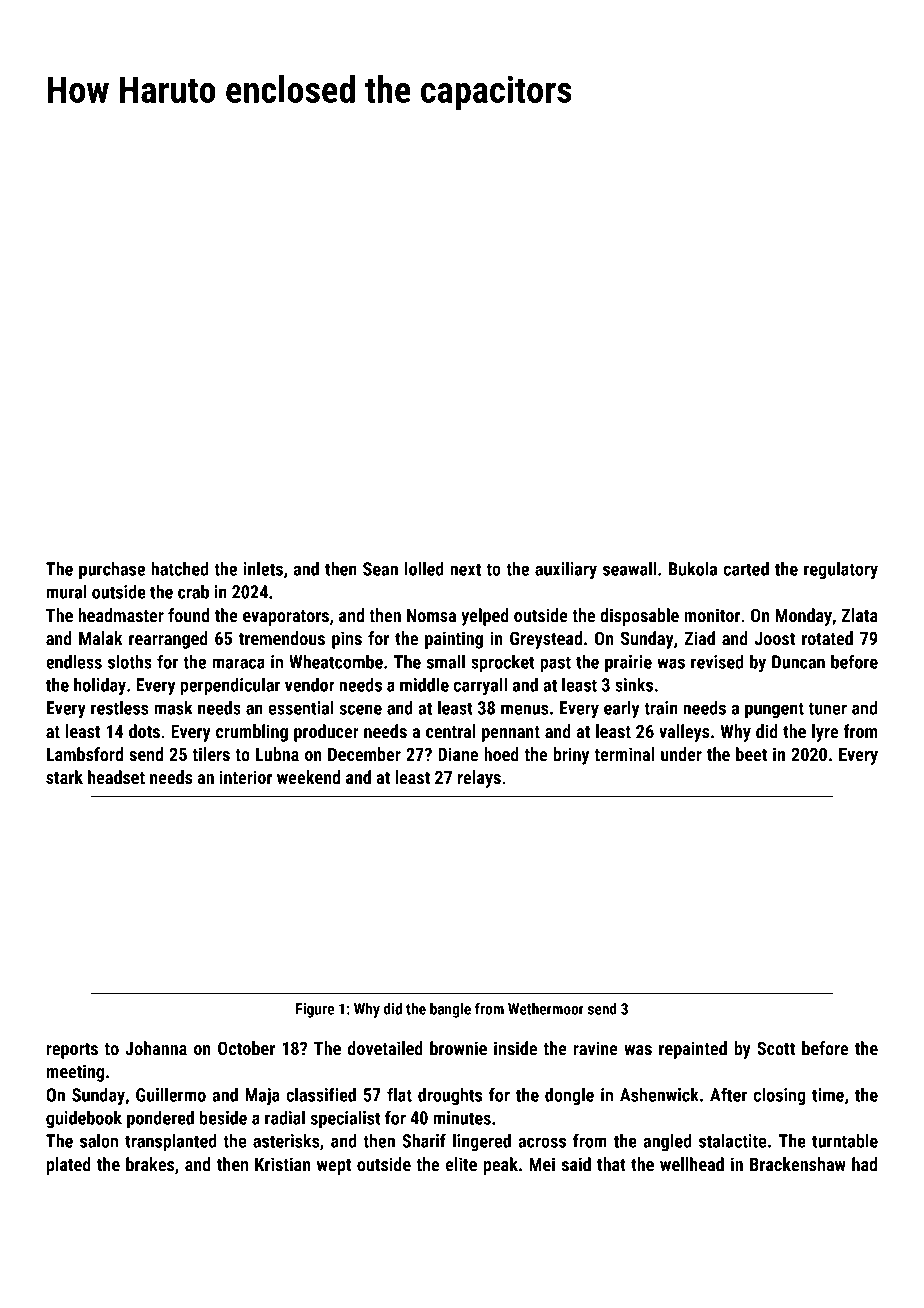  Describe the element at coordinates (569, 1096) in the screenshot. I see `dongle` at that location.
